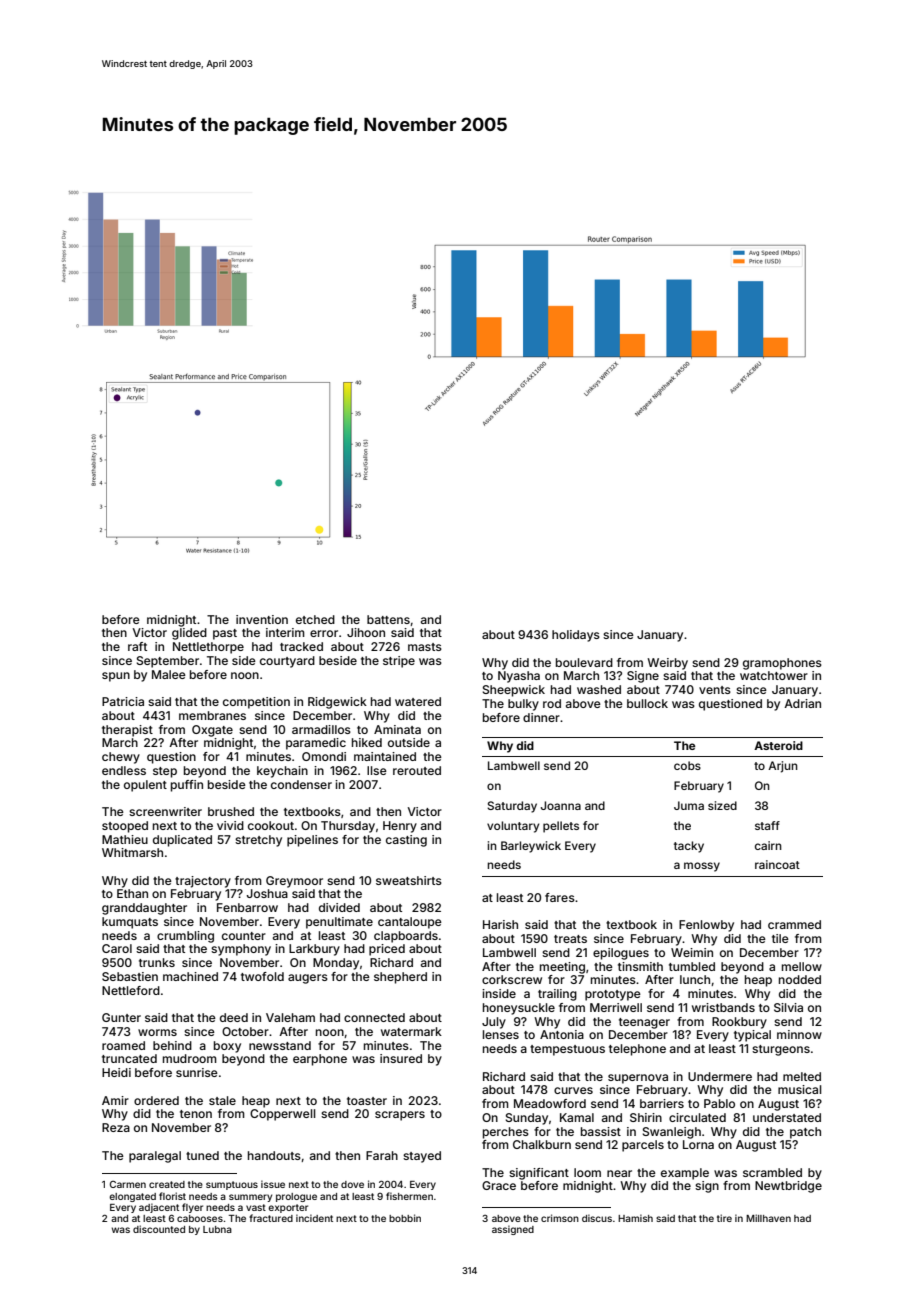 The image size is (924, 1314). I want to click on Gunter, so click(121, 1017).
